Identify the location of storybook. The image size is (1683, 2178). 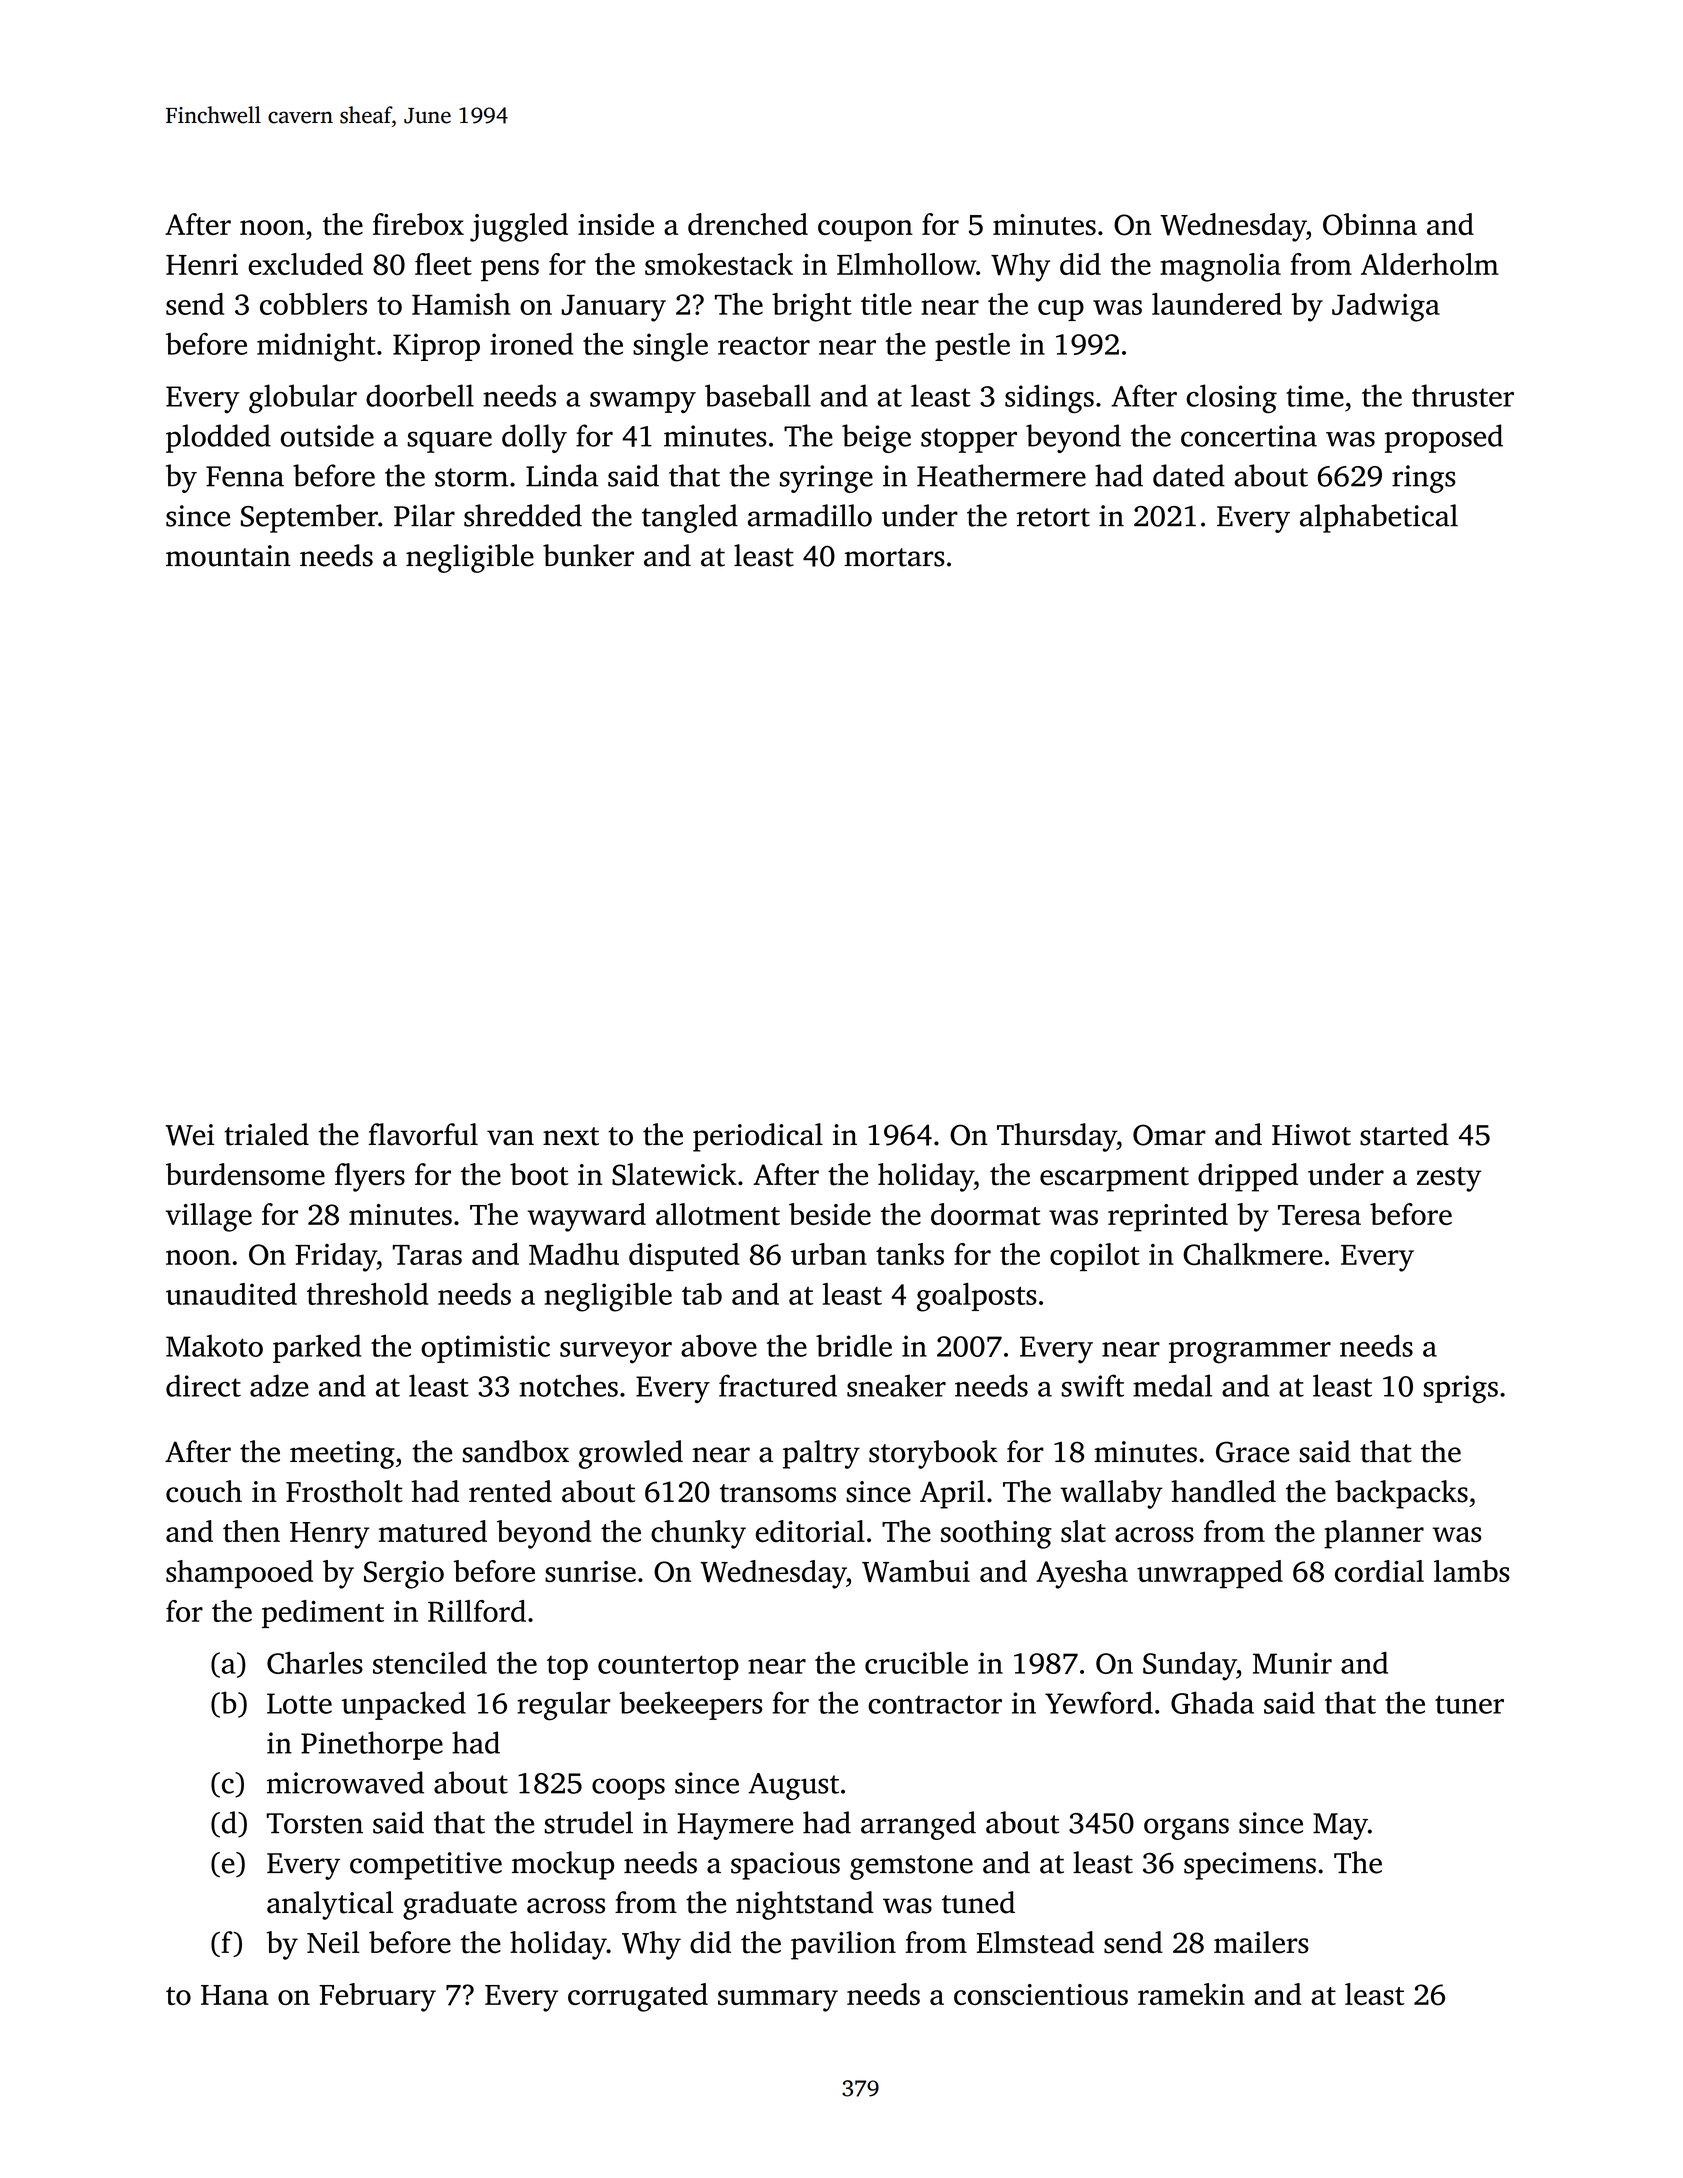
(933, 1454).
